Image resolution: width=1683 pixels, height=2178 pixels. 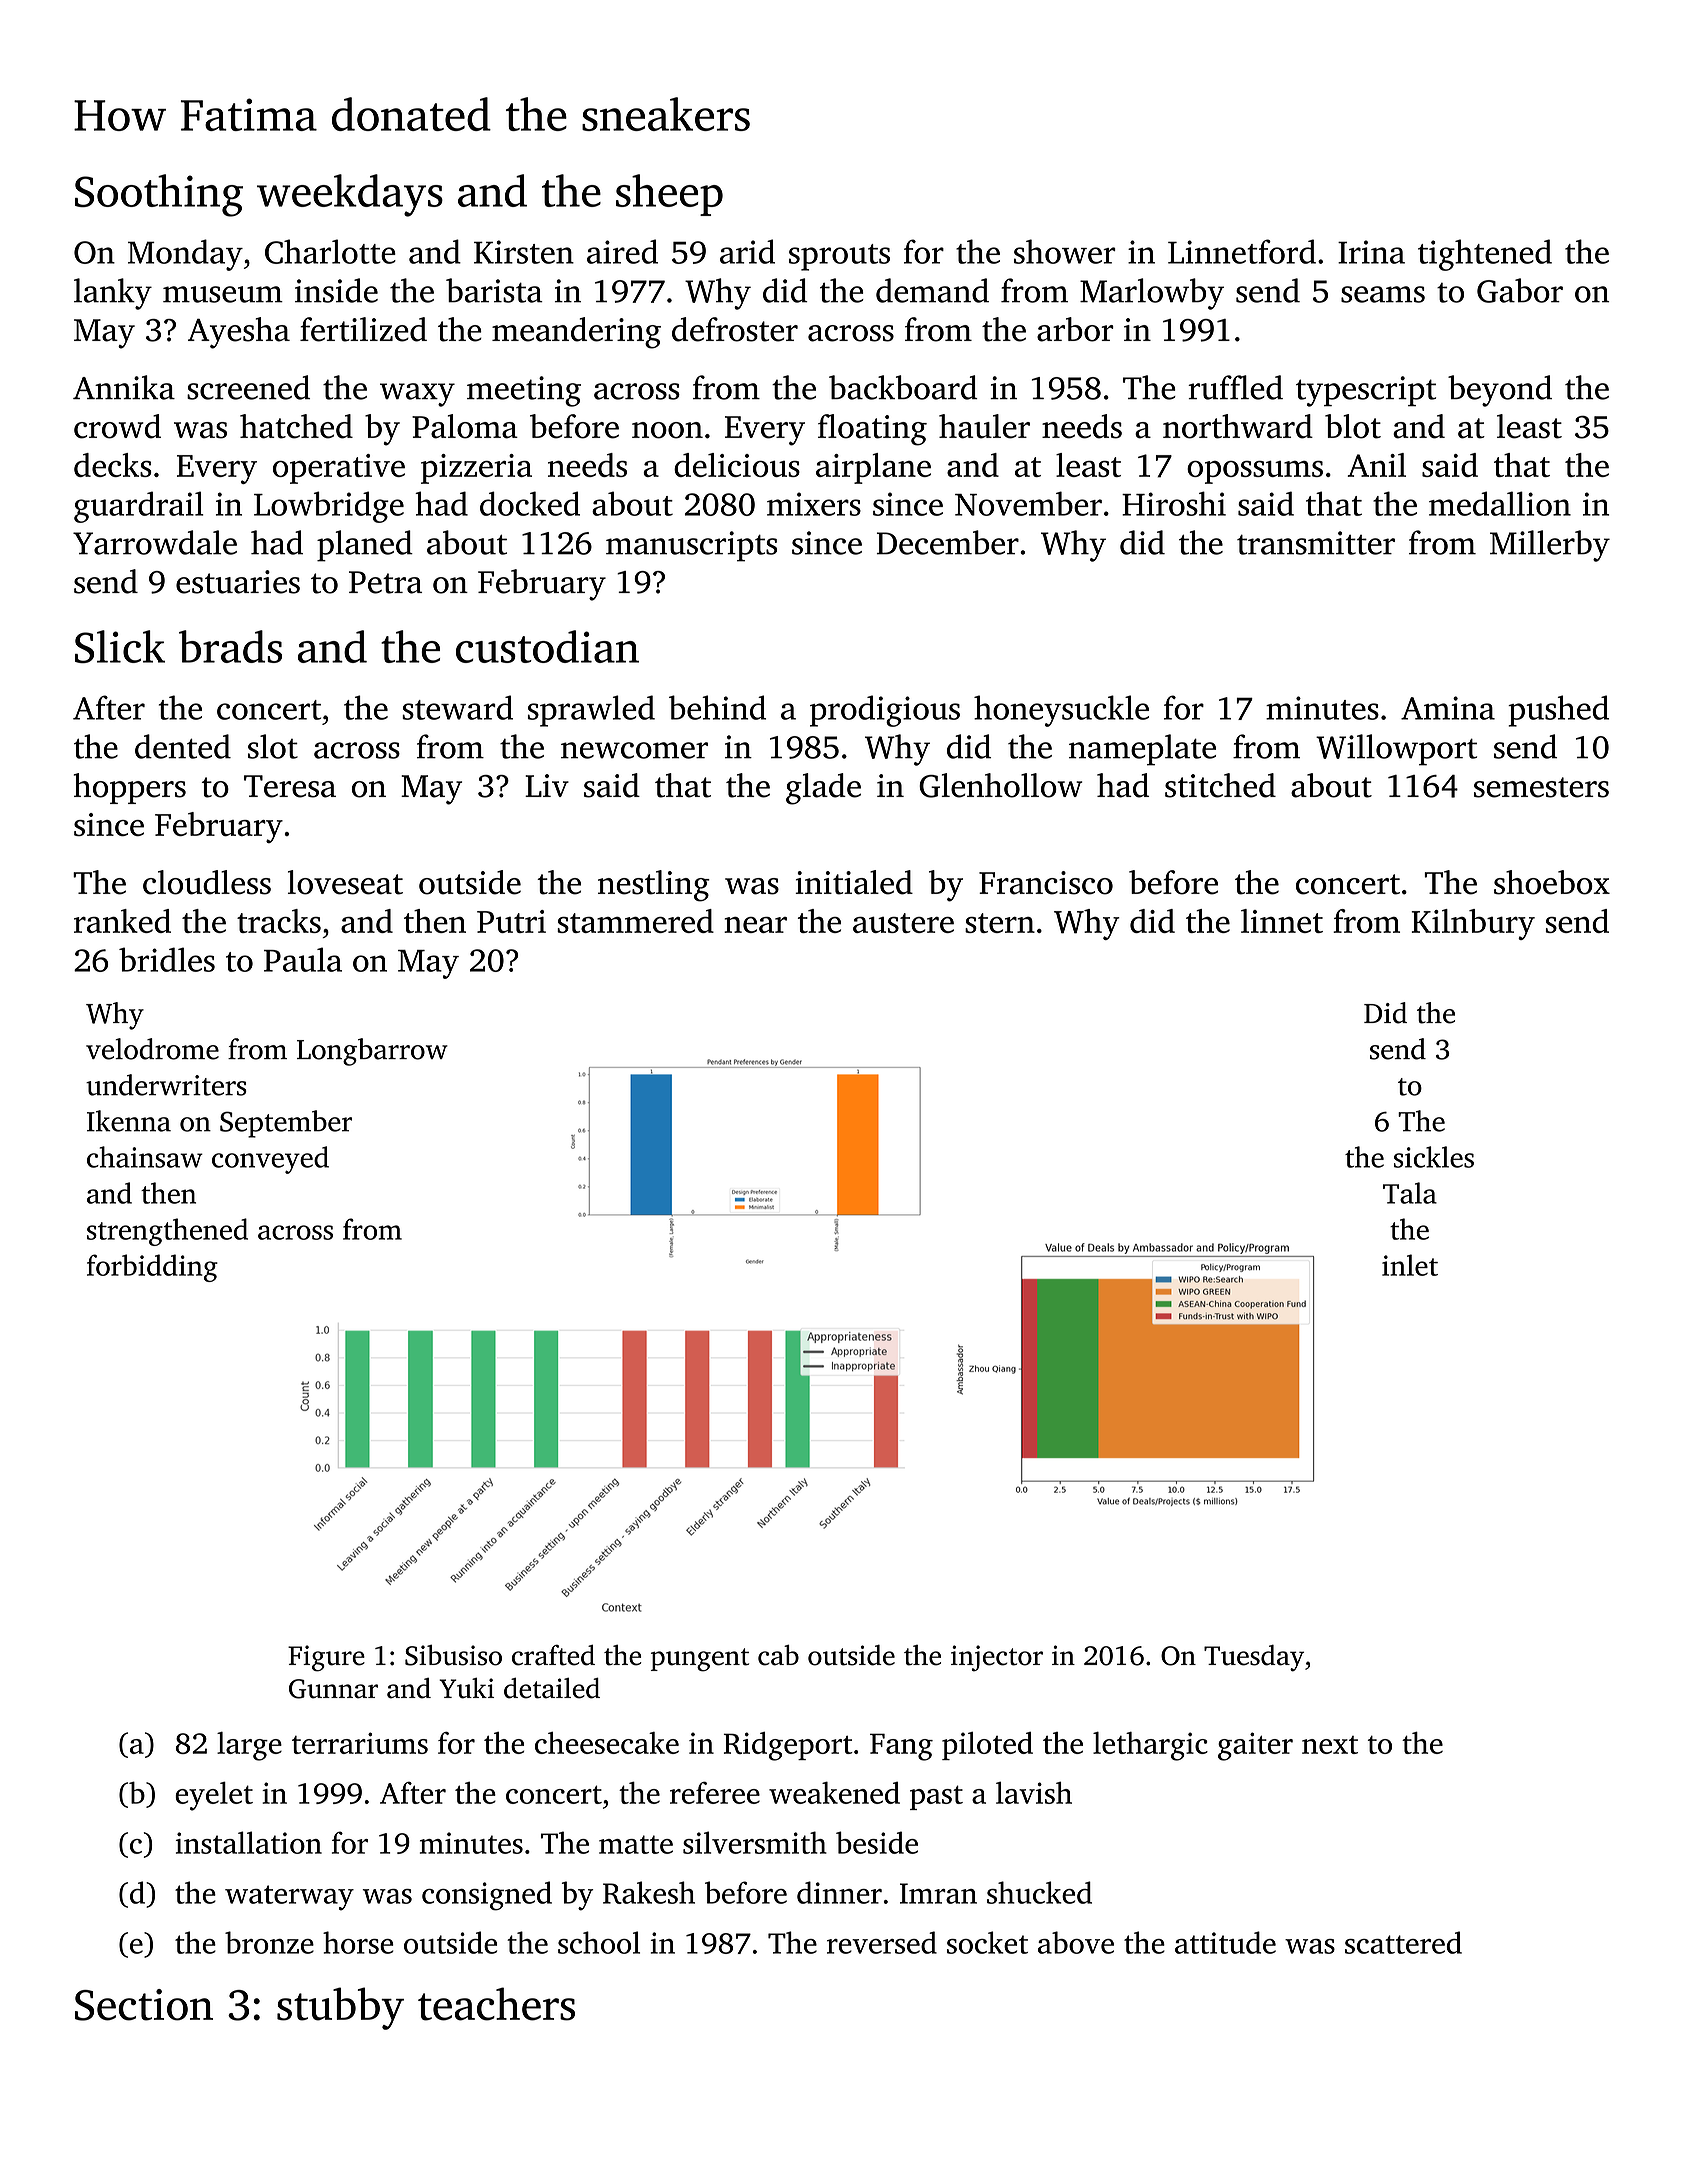 I want to click on Irina, so click(x=1371, y=252).
